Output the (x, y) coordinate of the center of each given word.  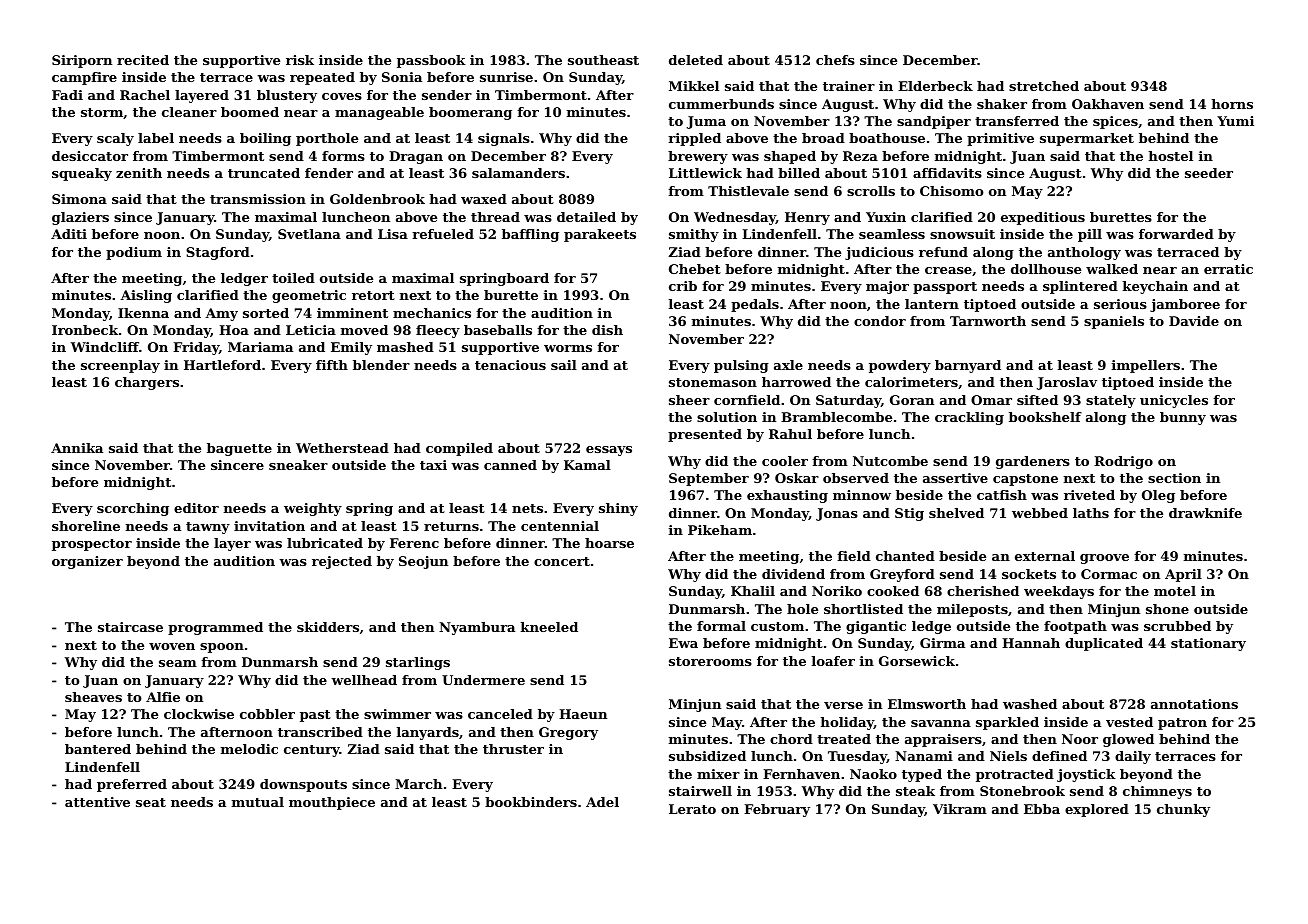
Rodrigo (1123, 462)
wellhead (364, 680)
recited (143, 60)
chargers (147, 383)
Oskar (797, 478)
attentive (97, 802)
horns (1232, 104)
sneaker (298, 465)
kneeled (549, 627)
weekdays (1059, 592)
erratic (1228, 269)
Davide (1194, 321)
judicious (879, 253)
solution (727, 417)
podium (134, 253)
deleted (696, 60)
